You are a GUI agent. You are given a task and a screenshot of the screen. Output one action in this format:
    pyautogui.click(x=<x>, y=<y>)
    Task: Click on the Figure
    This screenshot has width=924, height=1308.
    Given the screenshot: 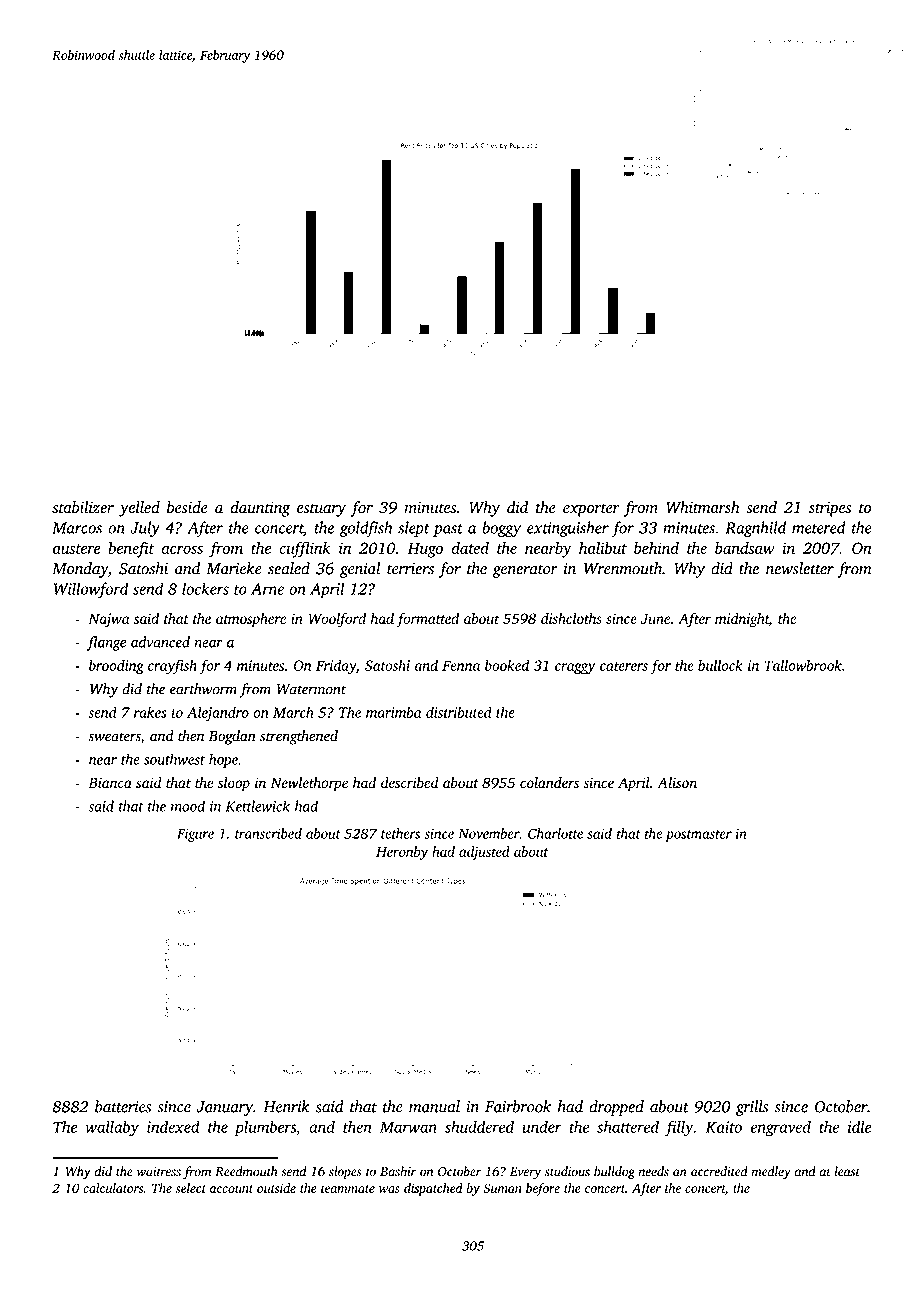 What is the action you would take?
    pyautogui.click(x=195, y=835)
